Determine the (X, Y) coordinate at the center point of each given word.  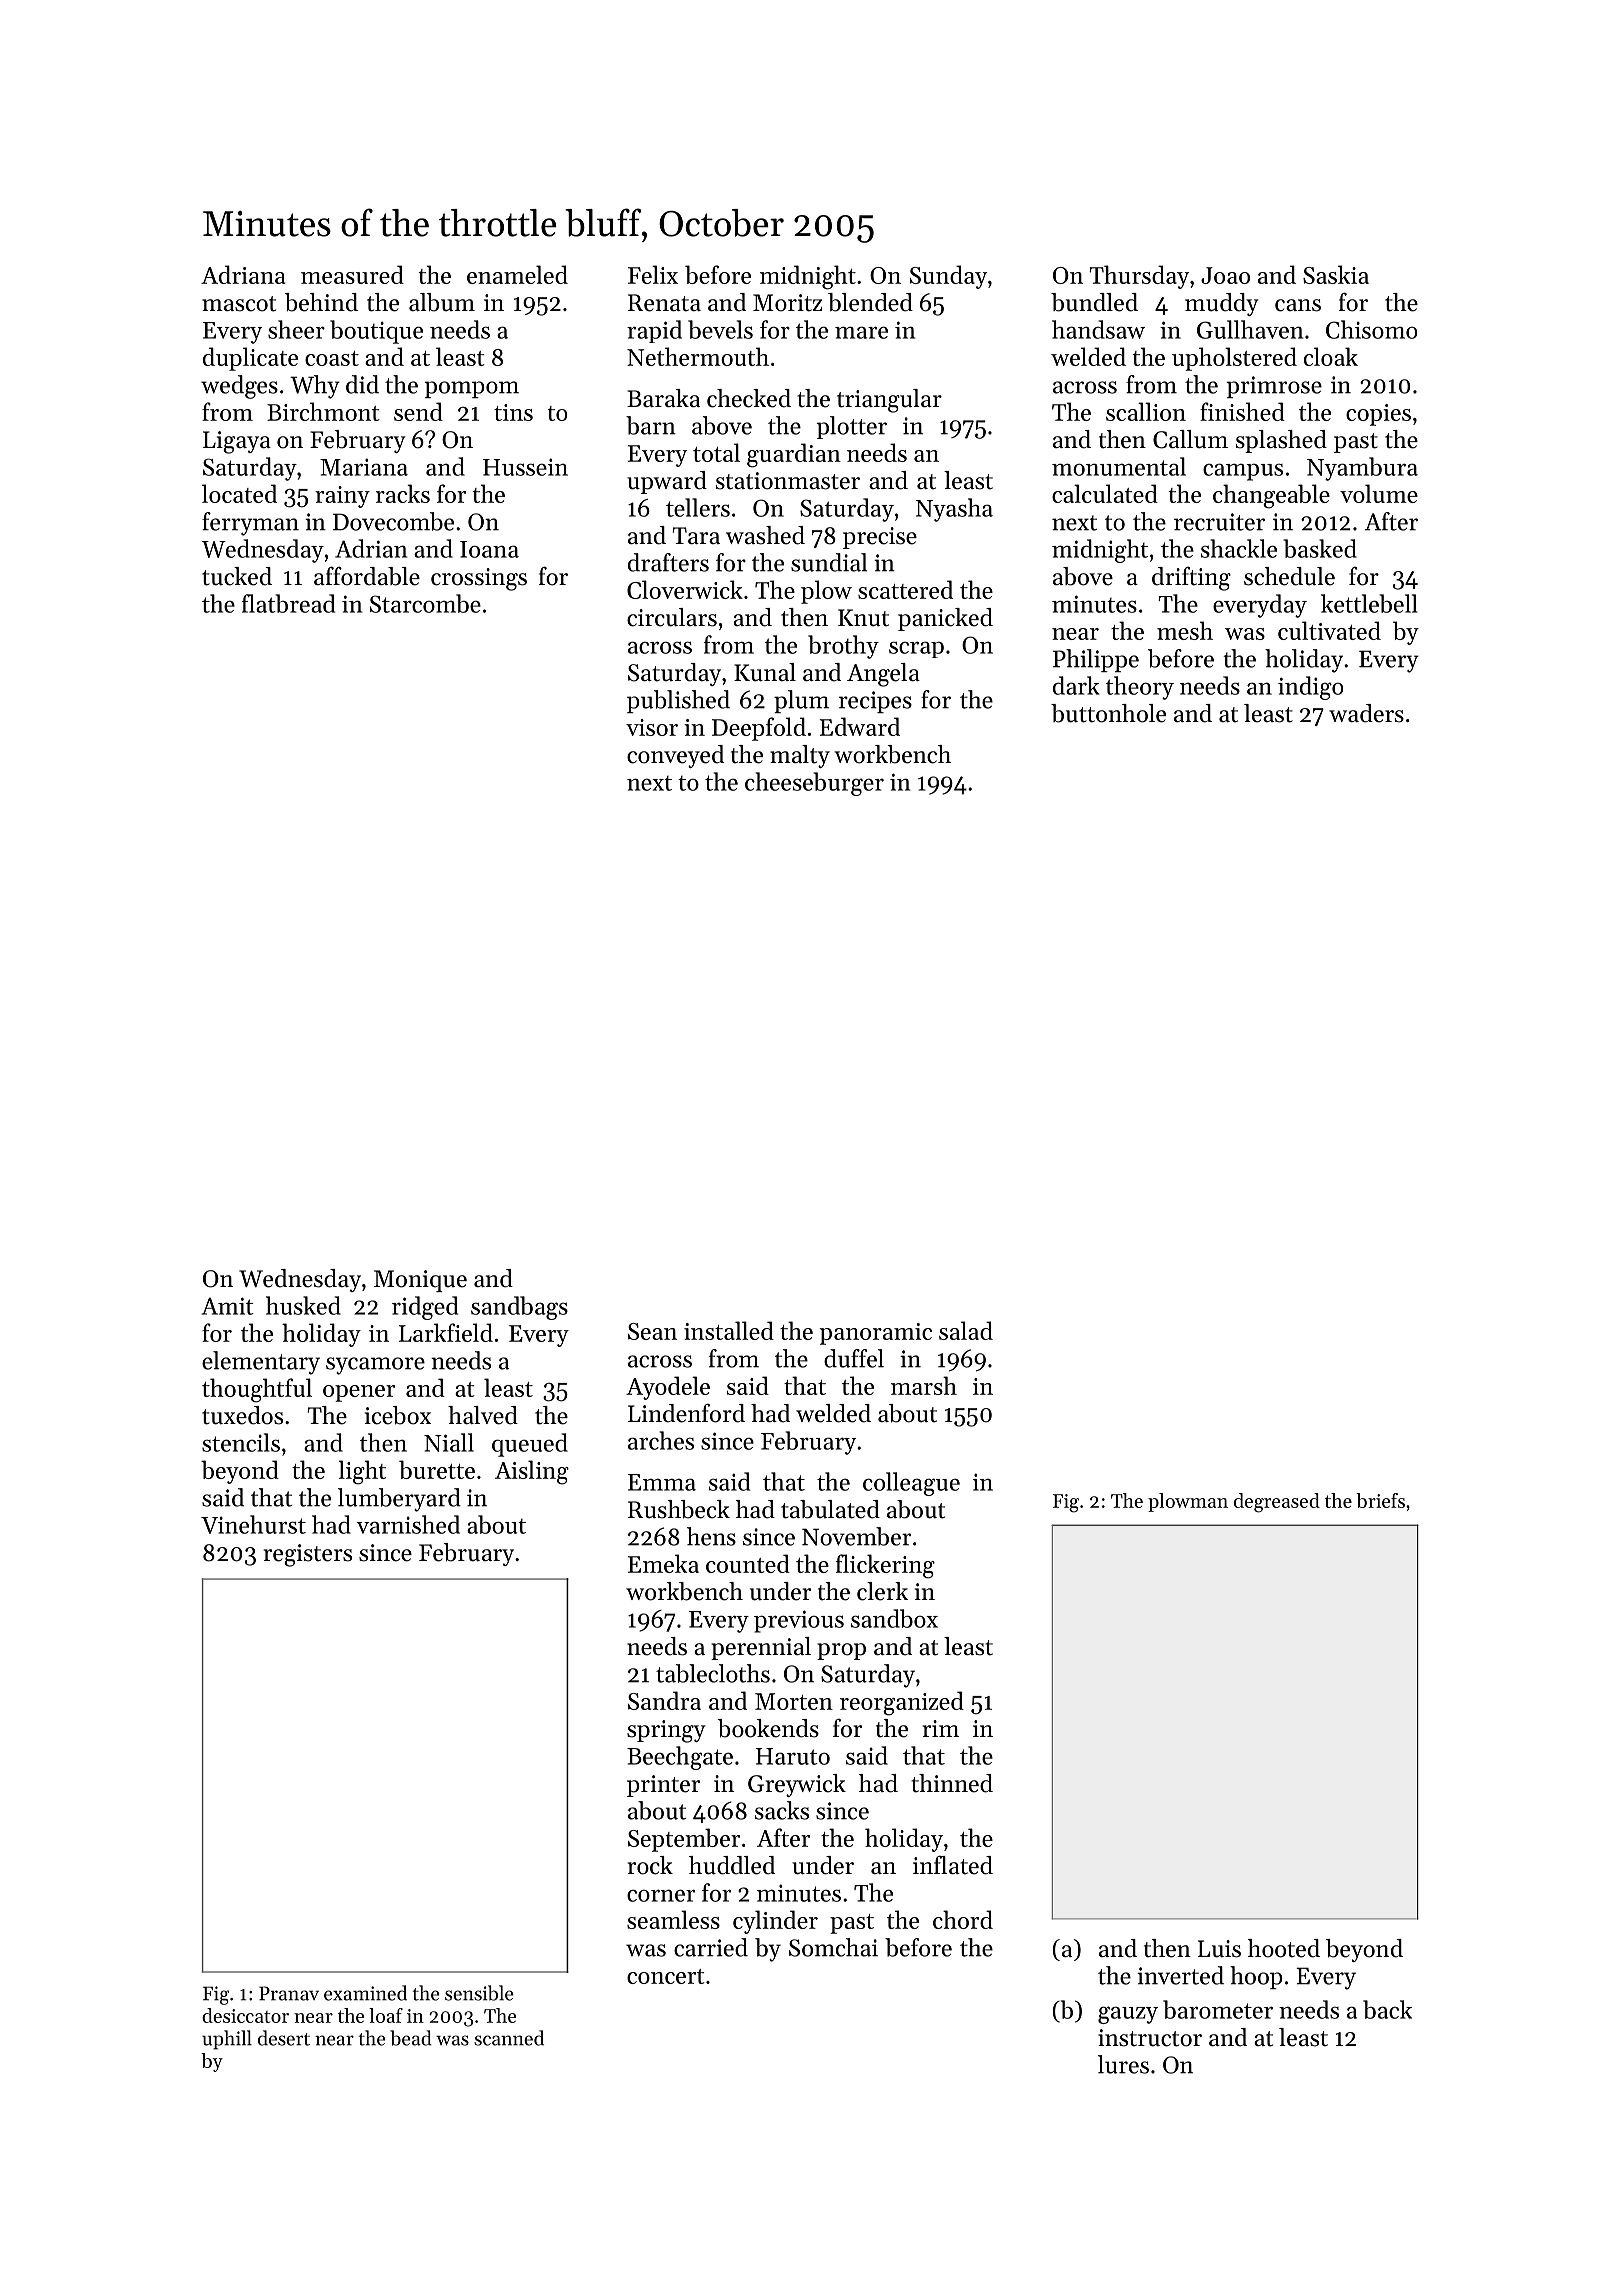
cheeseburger (814, 784)
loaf (386, 2015)
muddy (1222, 304)
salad (966, 1330)
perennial (761, 1648)
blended (870, 302)
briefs (1380, 1500)
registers (308, 1555)
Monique (420, 1281)
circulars (672, 617)
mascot (239, 304)
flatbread (288, 603)
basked (1320, 548)
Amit (227, 1306)
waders (1366, 713)
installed (729, 1330)
